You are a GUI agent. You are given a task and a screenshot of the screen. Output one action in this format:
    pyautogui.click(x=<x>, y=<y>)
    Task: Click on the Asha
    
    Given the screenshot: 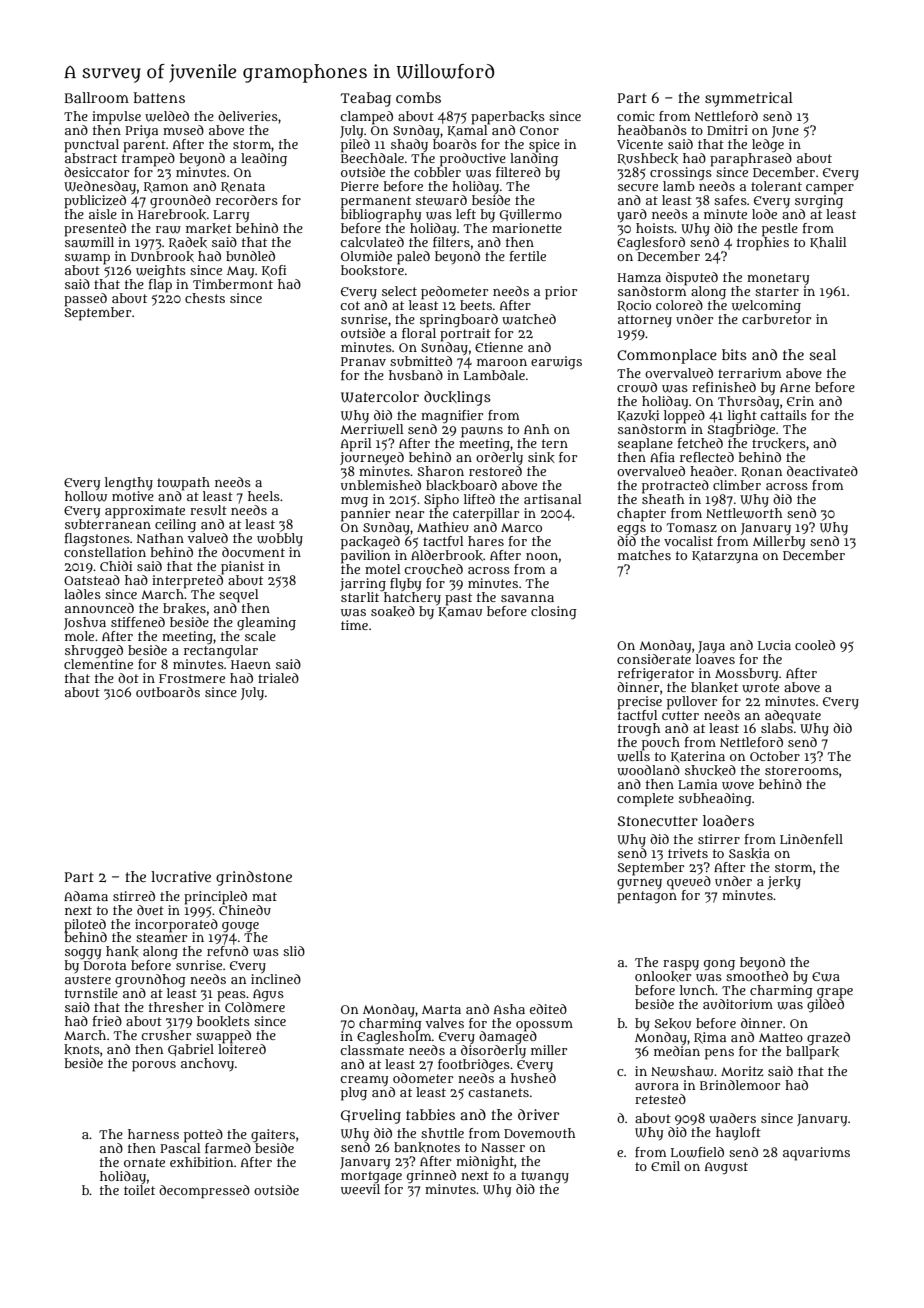 What is the action you would take?
    pyautogui.click(x=509, y=1009)
